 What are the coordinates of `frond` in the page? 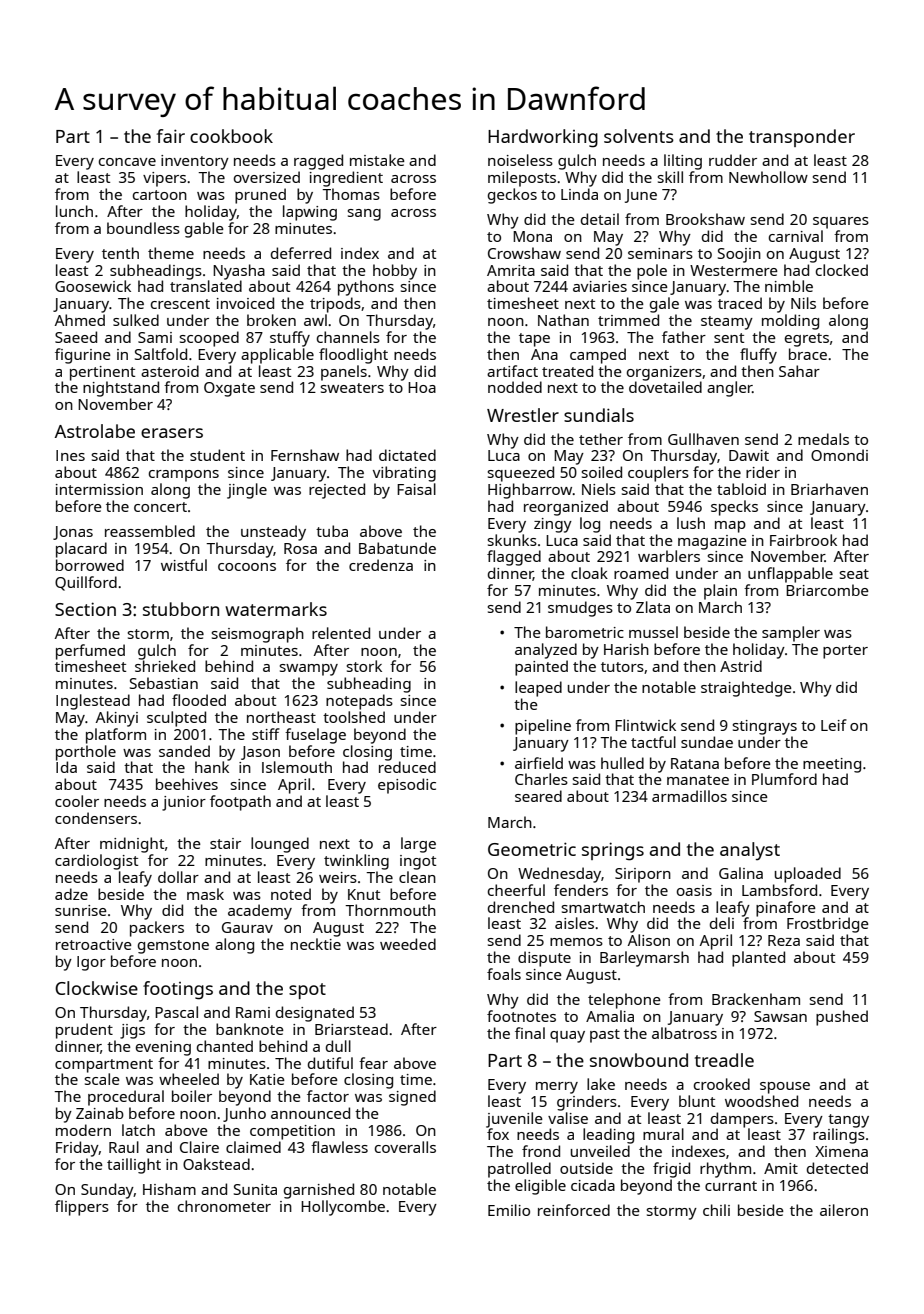 It's located at (541, 1151).
